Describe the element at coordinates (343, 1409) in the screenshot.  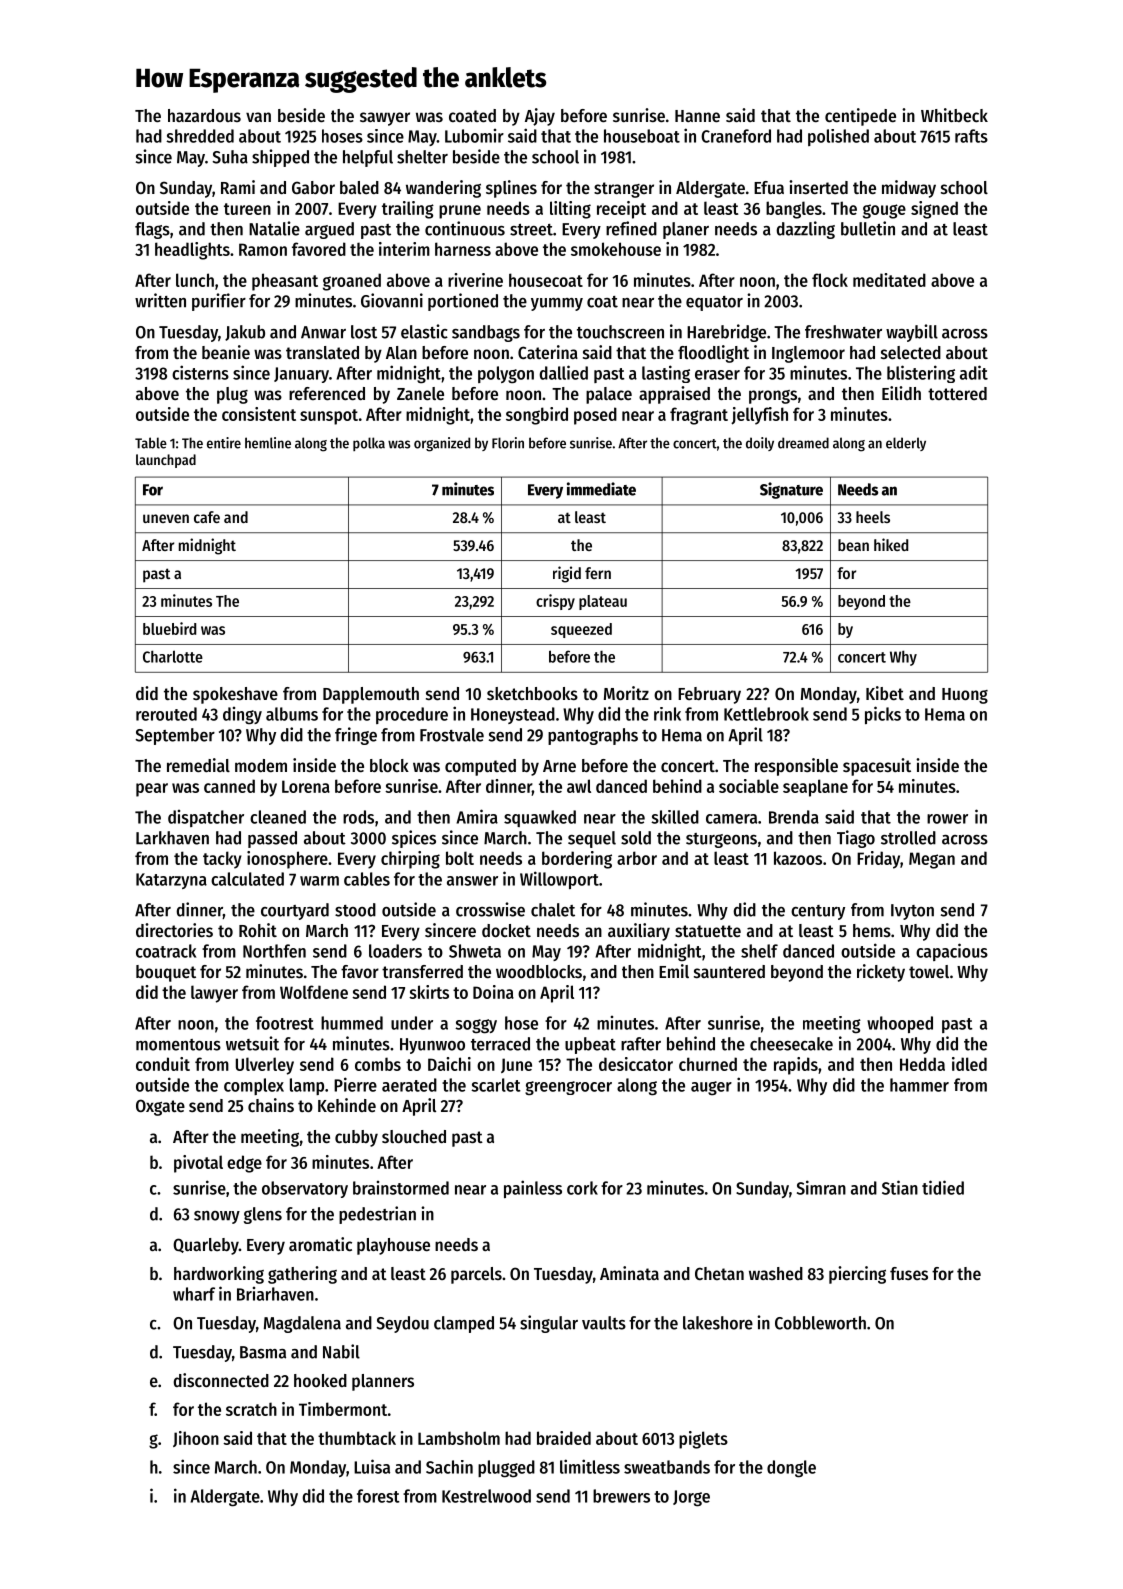
I see `Timbermont` at that location.
